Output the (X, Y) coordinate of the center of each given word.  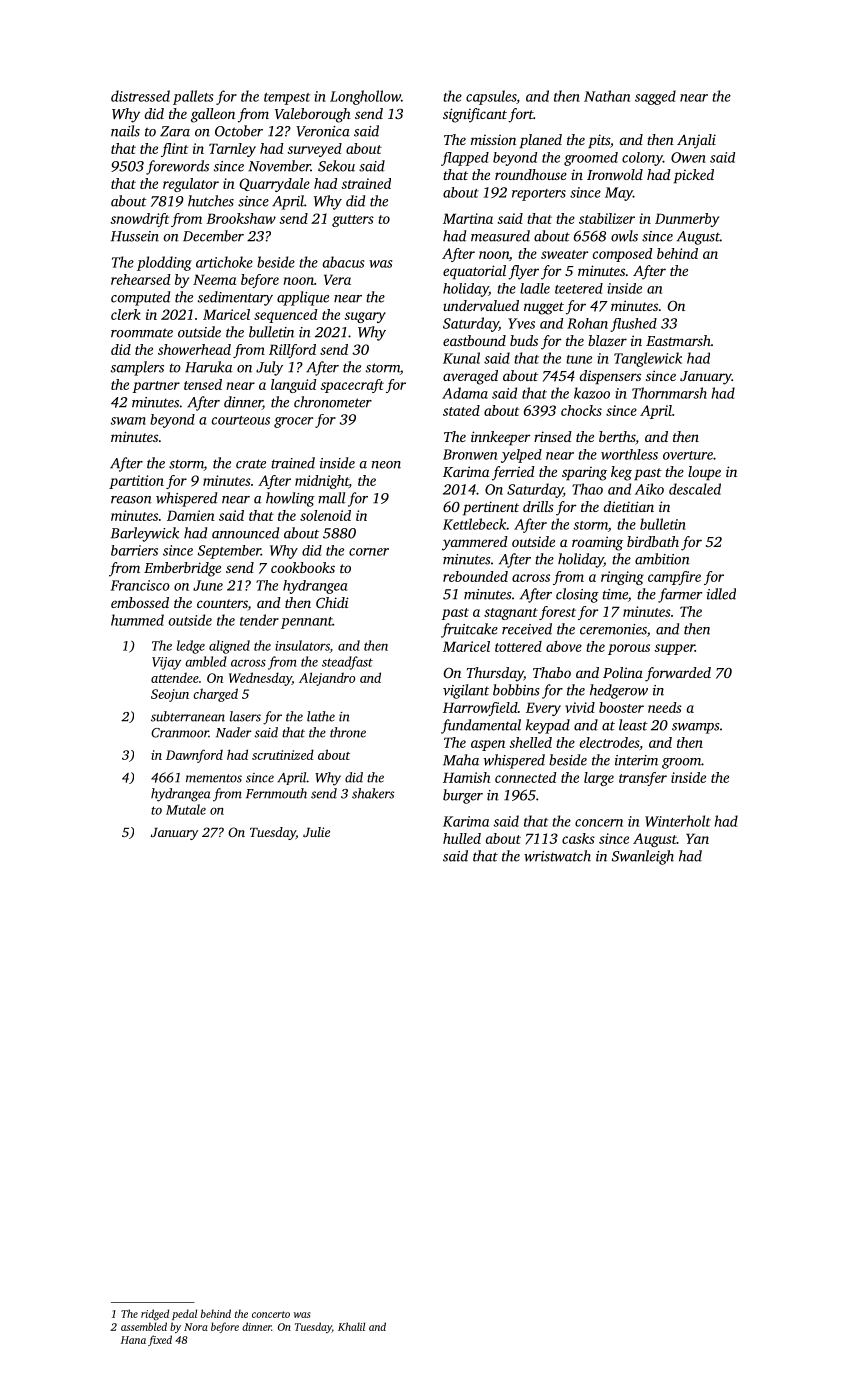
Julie (316, 832)
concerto (271, 1314)
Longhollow (365, 97)
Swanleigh (643, 857)
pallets (193, 97)
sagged (655, 97)
